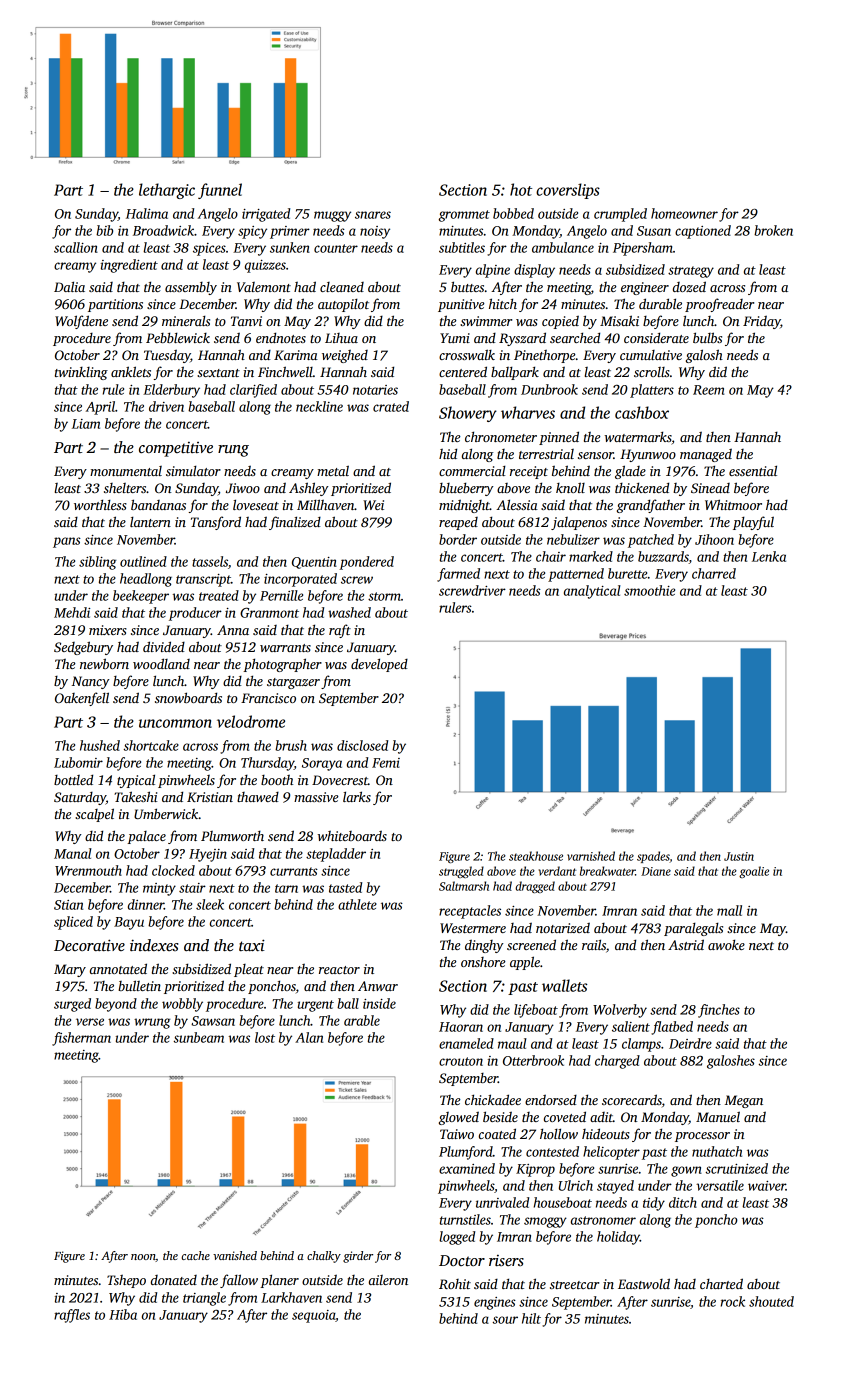  I want to click on triangle, so click(204, 1299).
